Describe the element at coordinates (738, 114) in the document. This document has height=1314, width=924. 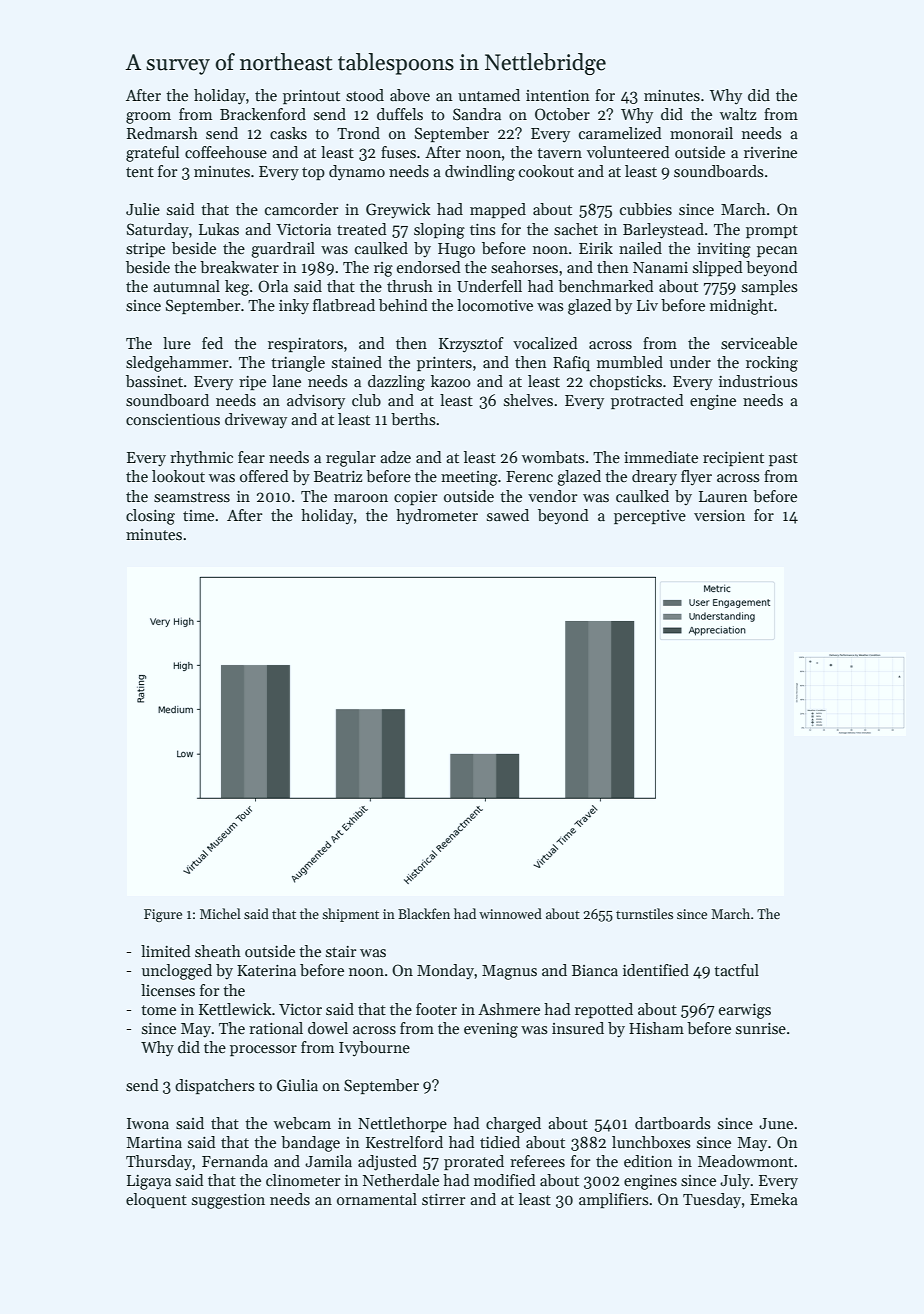
I see `waltz` at that location.
